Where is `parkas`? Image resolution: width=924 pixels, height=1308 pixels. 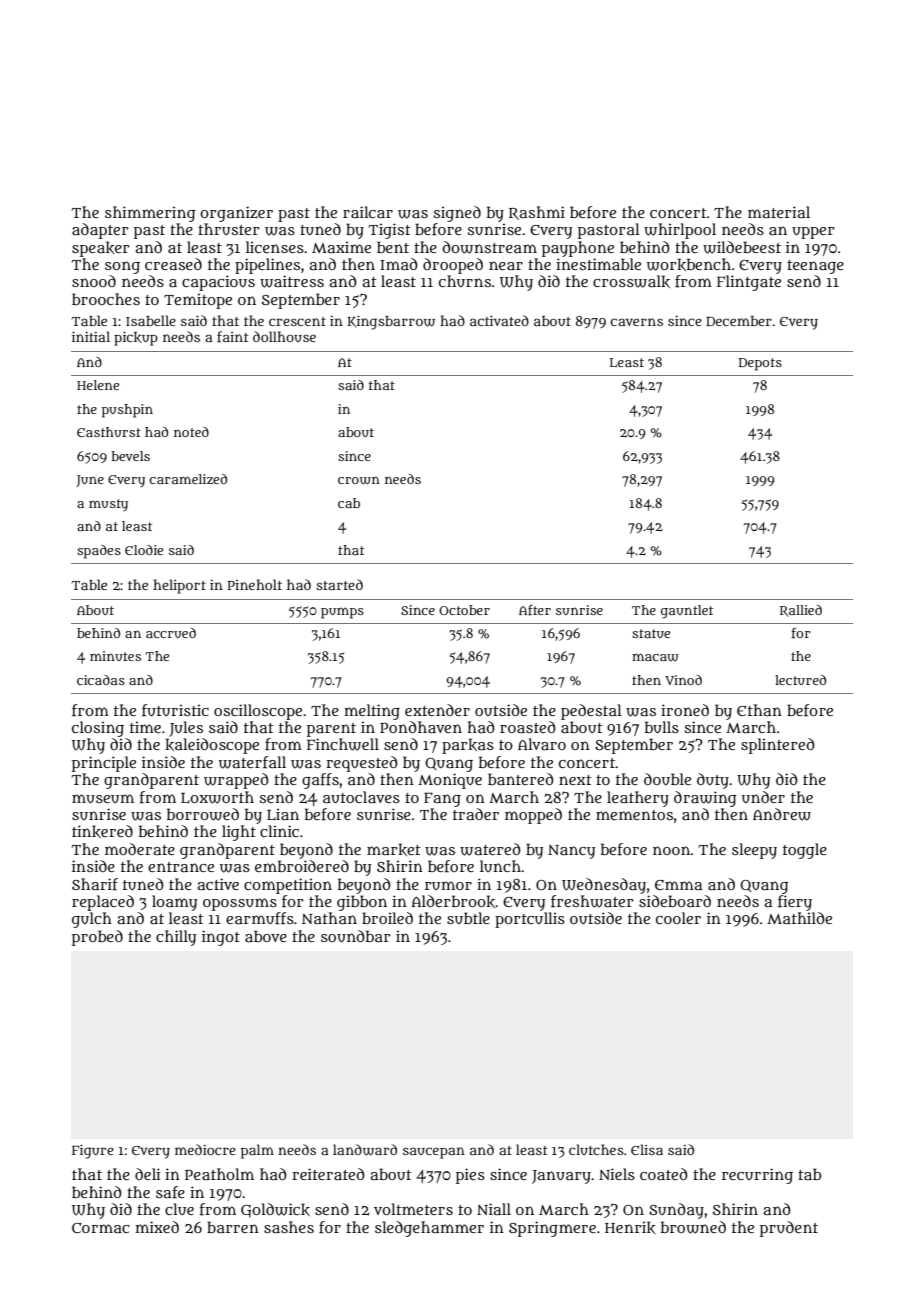
parkas is located at coordinates (468, 746).
